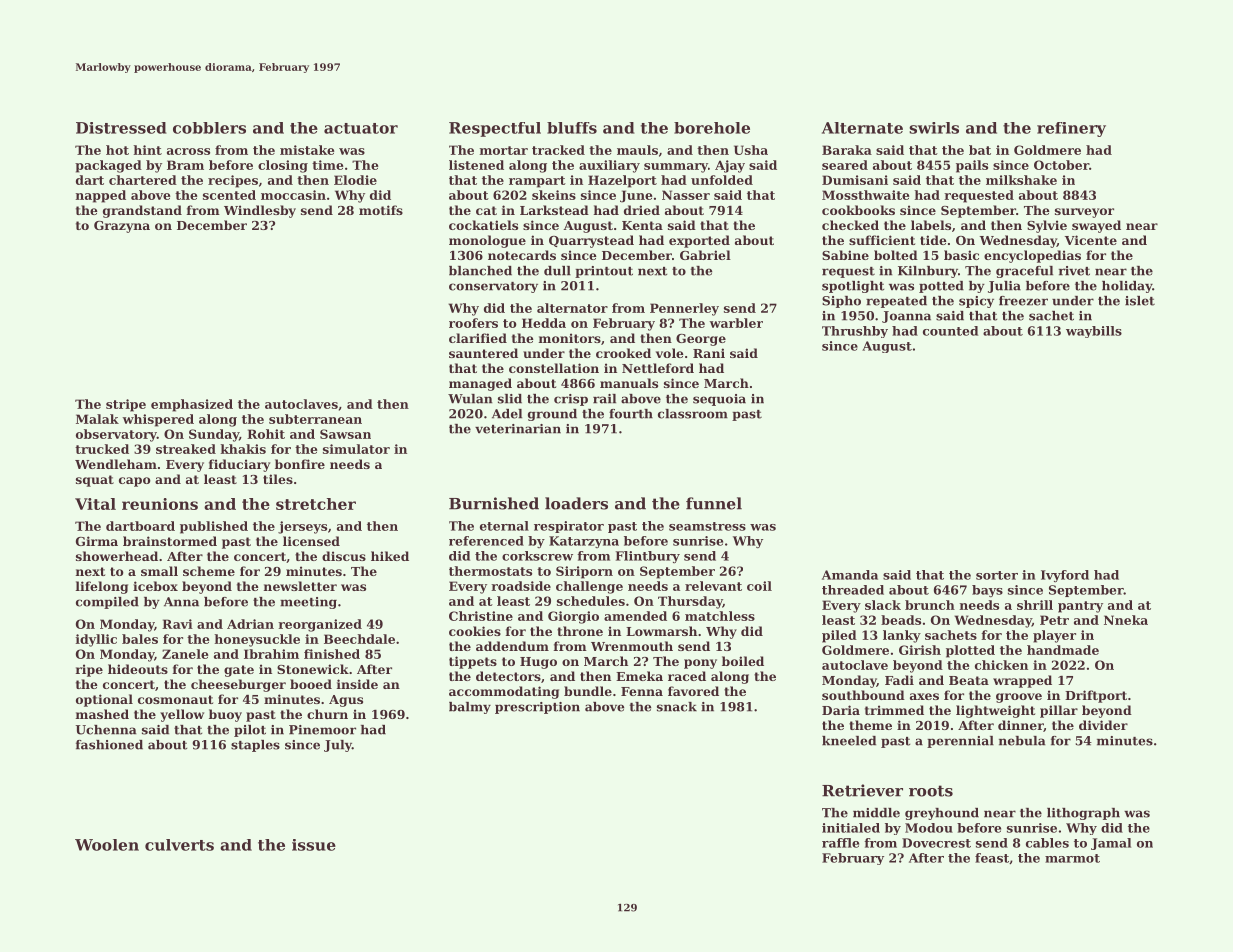 The width and height of the document is (1233, 952). I want to click on stretcher, so click(316, 504).
